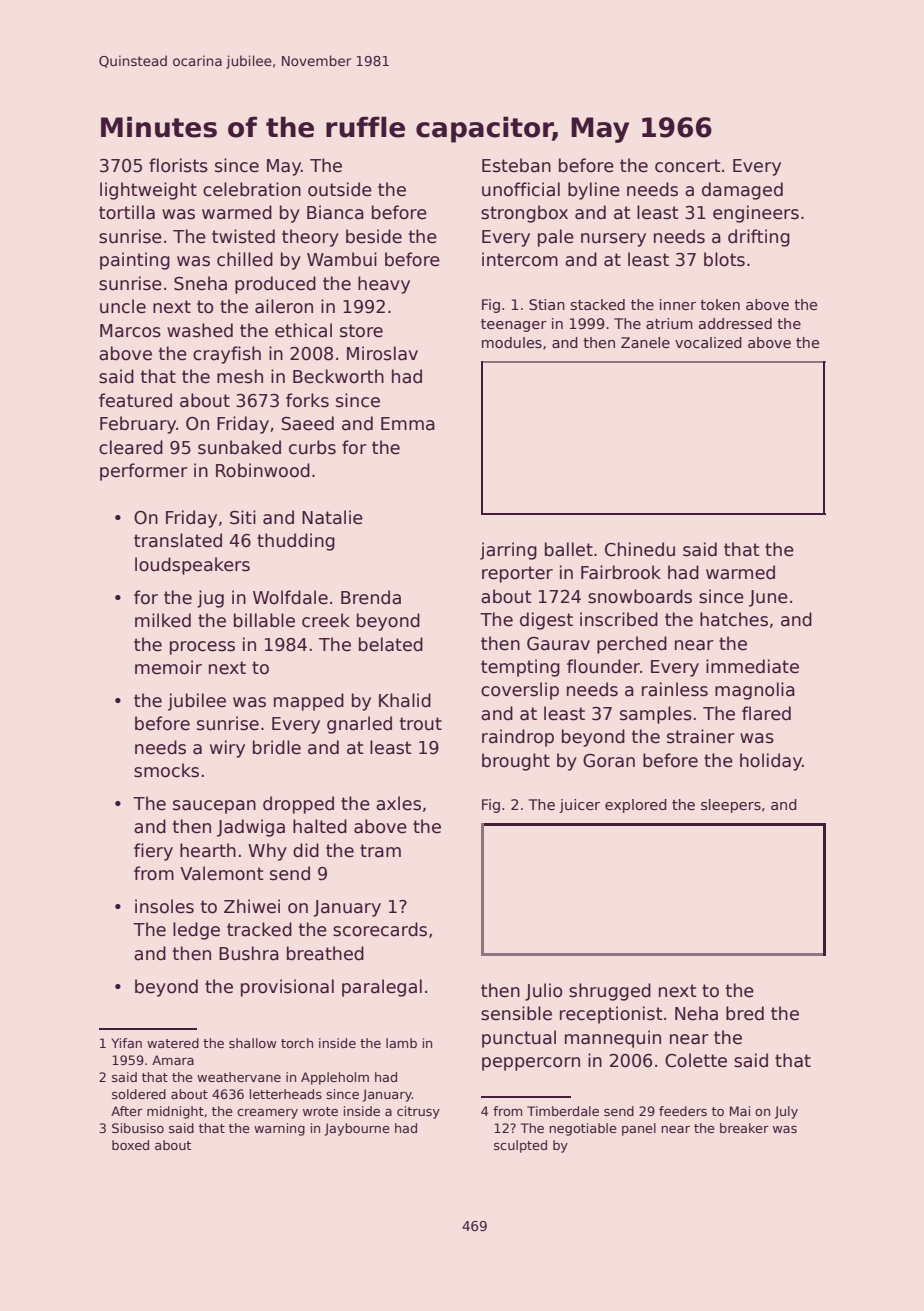  I want to click on Stian, so click(547, 304).
